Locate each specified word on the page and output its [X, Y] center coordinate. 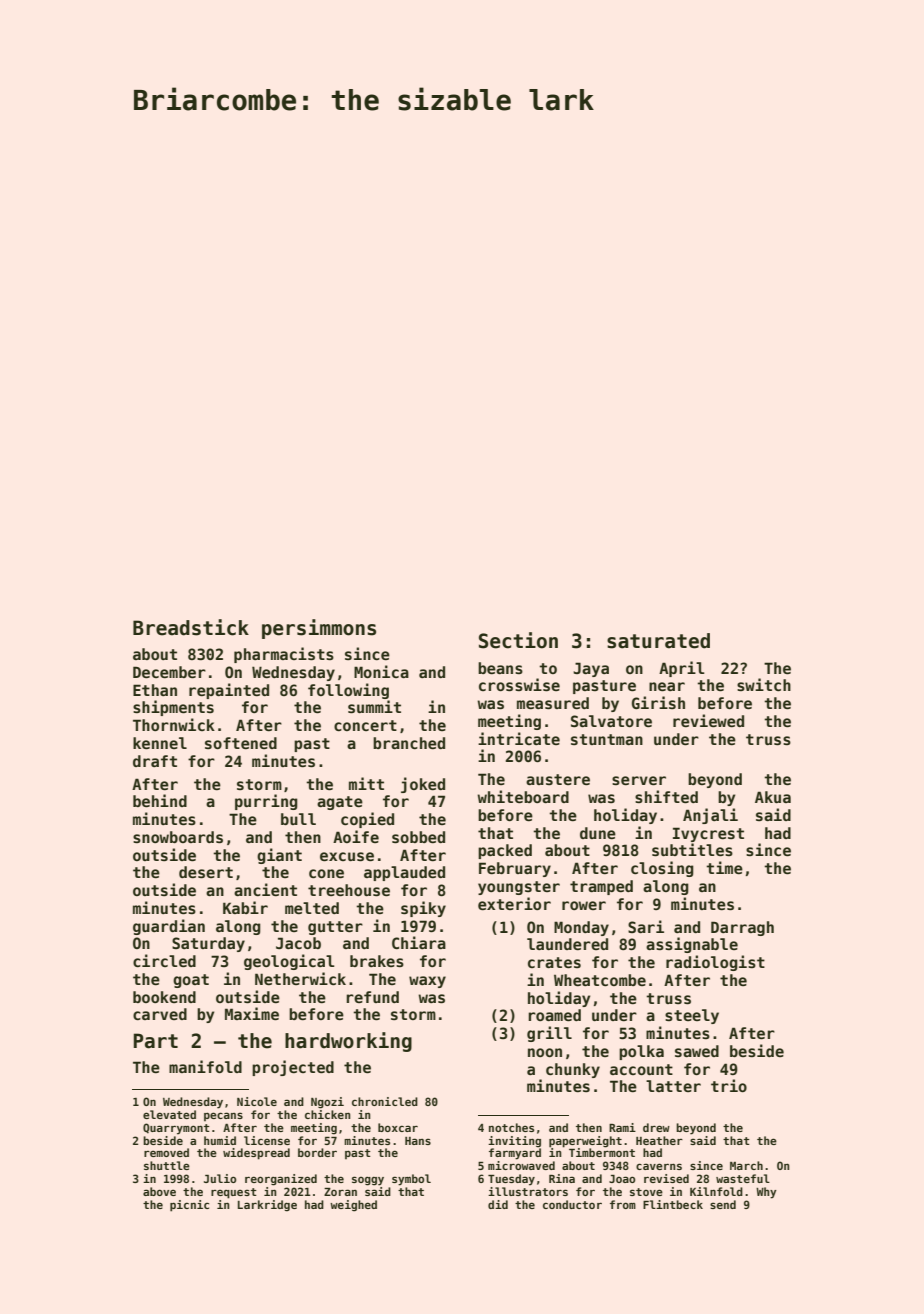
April [682, 669]
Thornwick [174, 724]
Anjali [710, 816]
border [317, 1152]
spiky [423, 909]
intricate [519, 738]
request [234, 1193]
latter [673, 1086]
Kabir [245, 907]
